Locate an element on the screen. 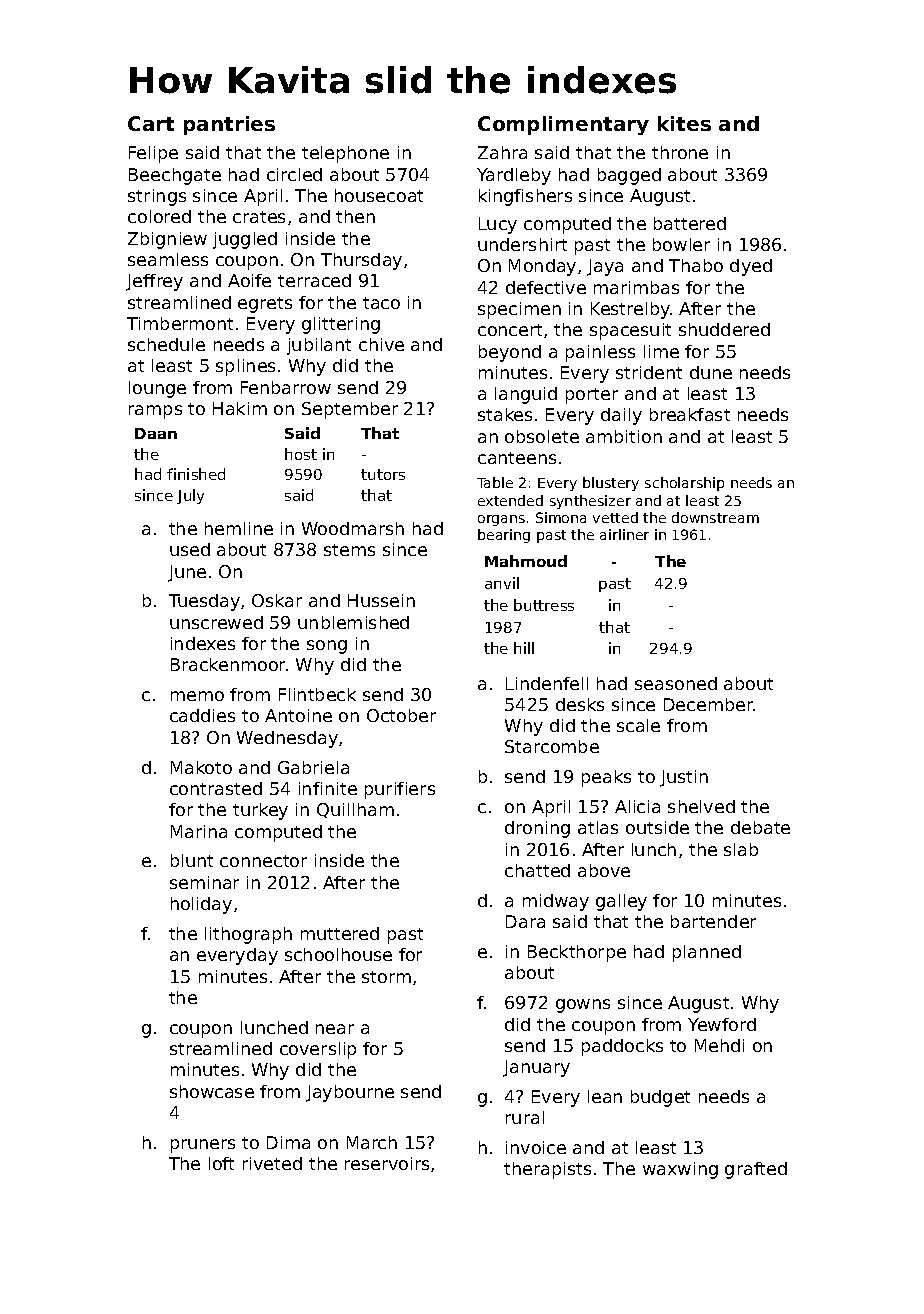 This screenshot has height=1314, width=924. coverslip is located at coordinates (318, 1050).
